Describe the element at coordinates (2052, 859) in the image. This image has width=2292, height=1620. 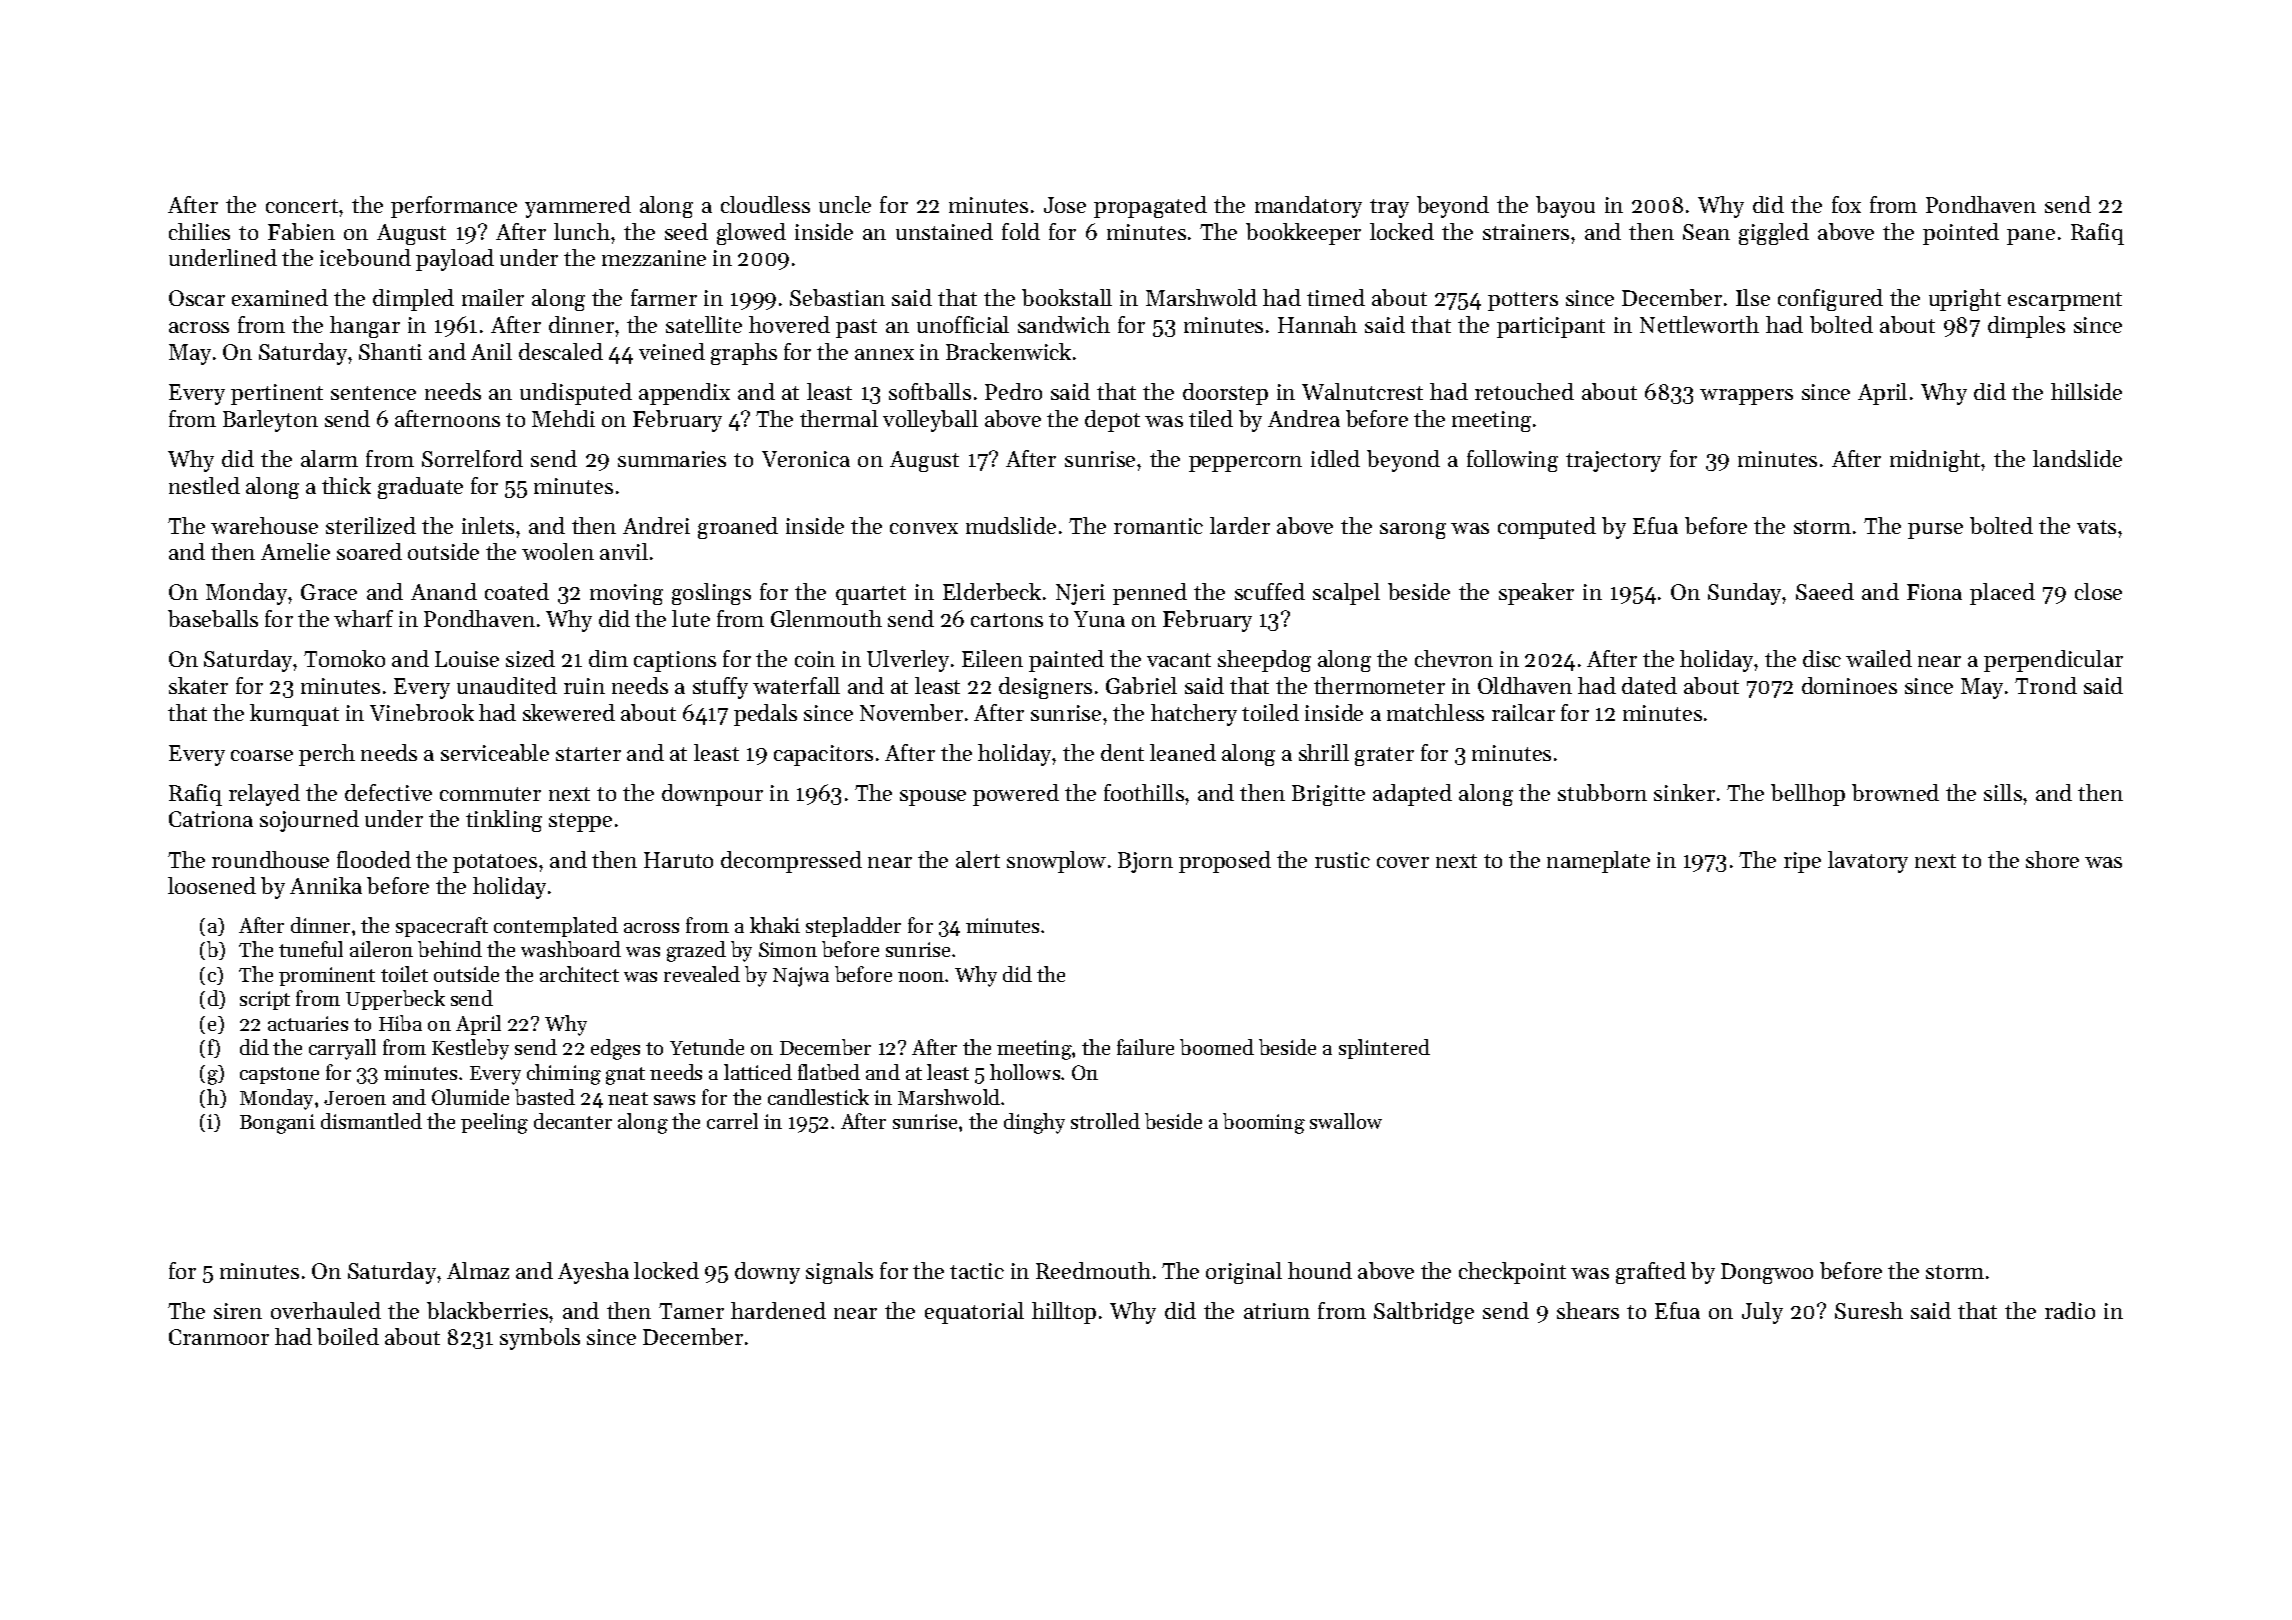
I see `shore` at that location.
